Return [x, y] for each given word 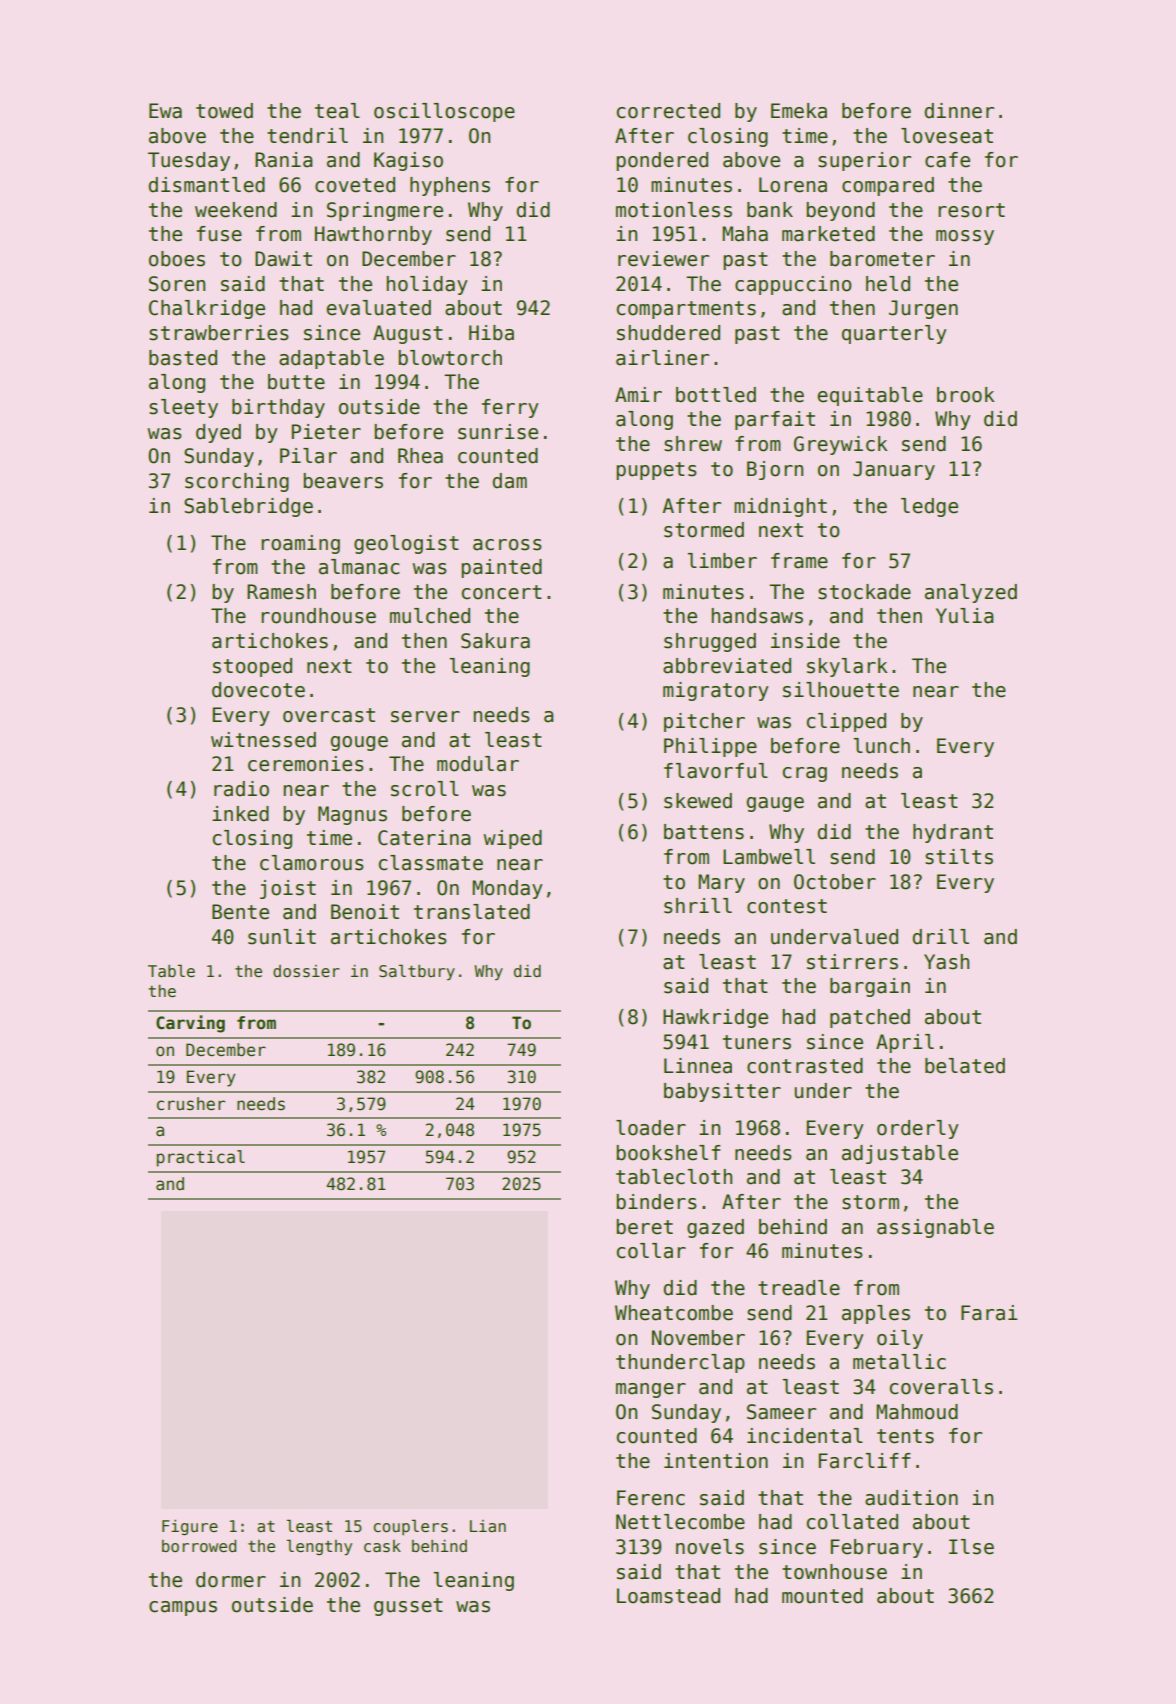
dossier [306, 971]
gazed [715, 1228]
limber [722, 561]
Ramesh [281, 592]
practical [201, 1158]
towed [224, 111]
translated [472, 912]
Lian [488, 1526]
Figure [190, 1528]
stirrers [852, 962]
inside [805, 641]
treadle [799, 1288]
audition [911, 1498]
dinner [959, 111]
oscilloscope [444, 112]
